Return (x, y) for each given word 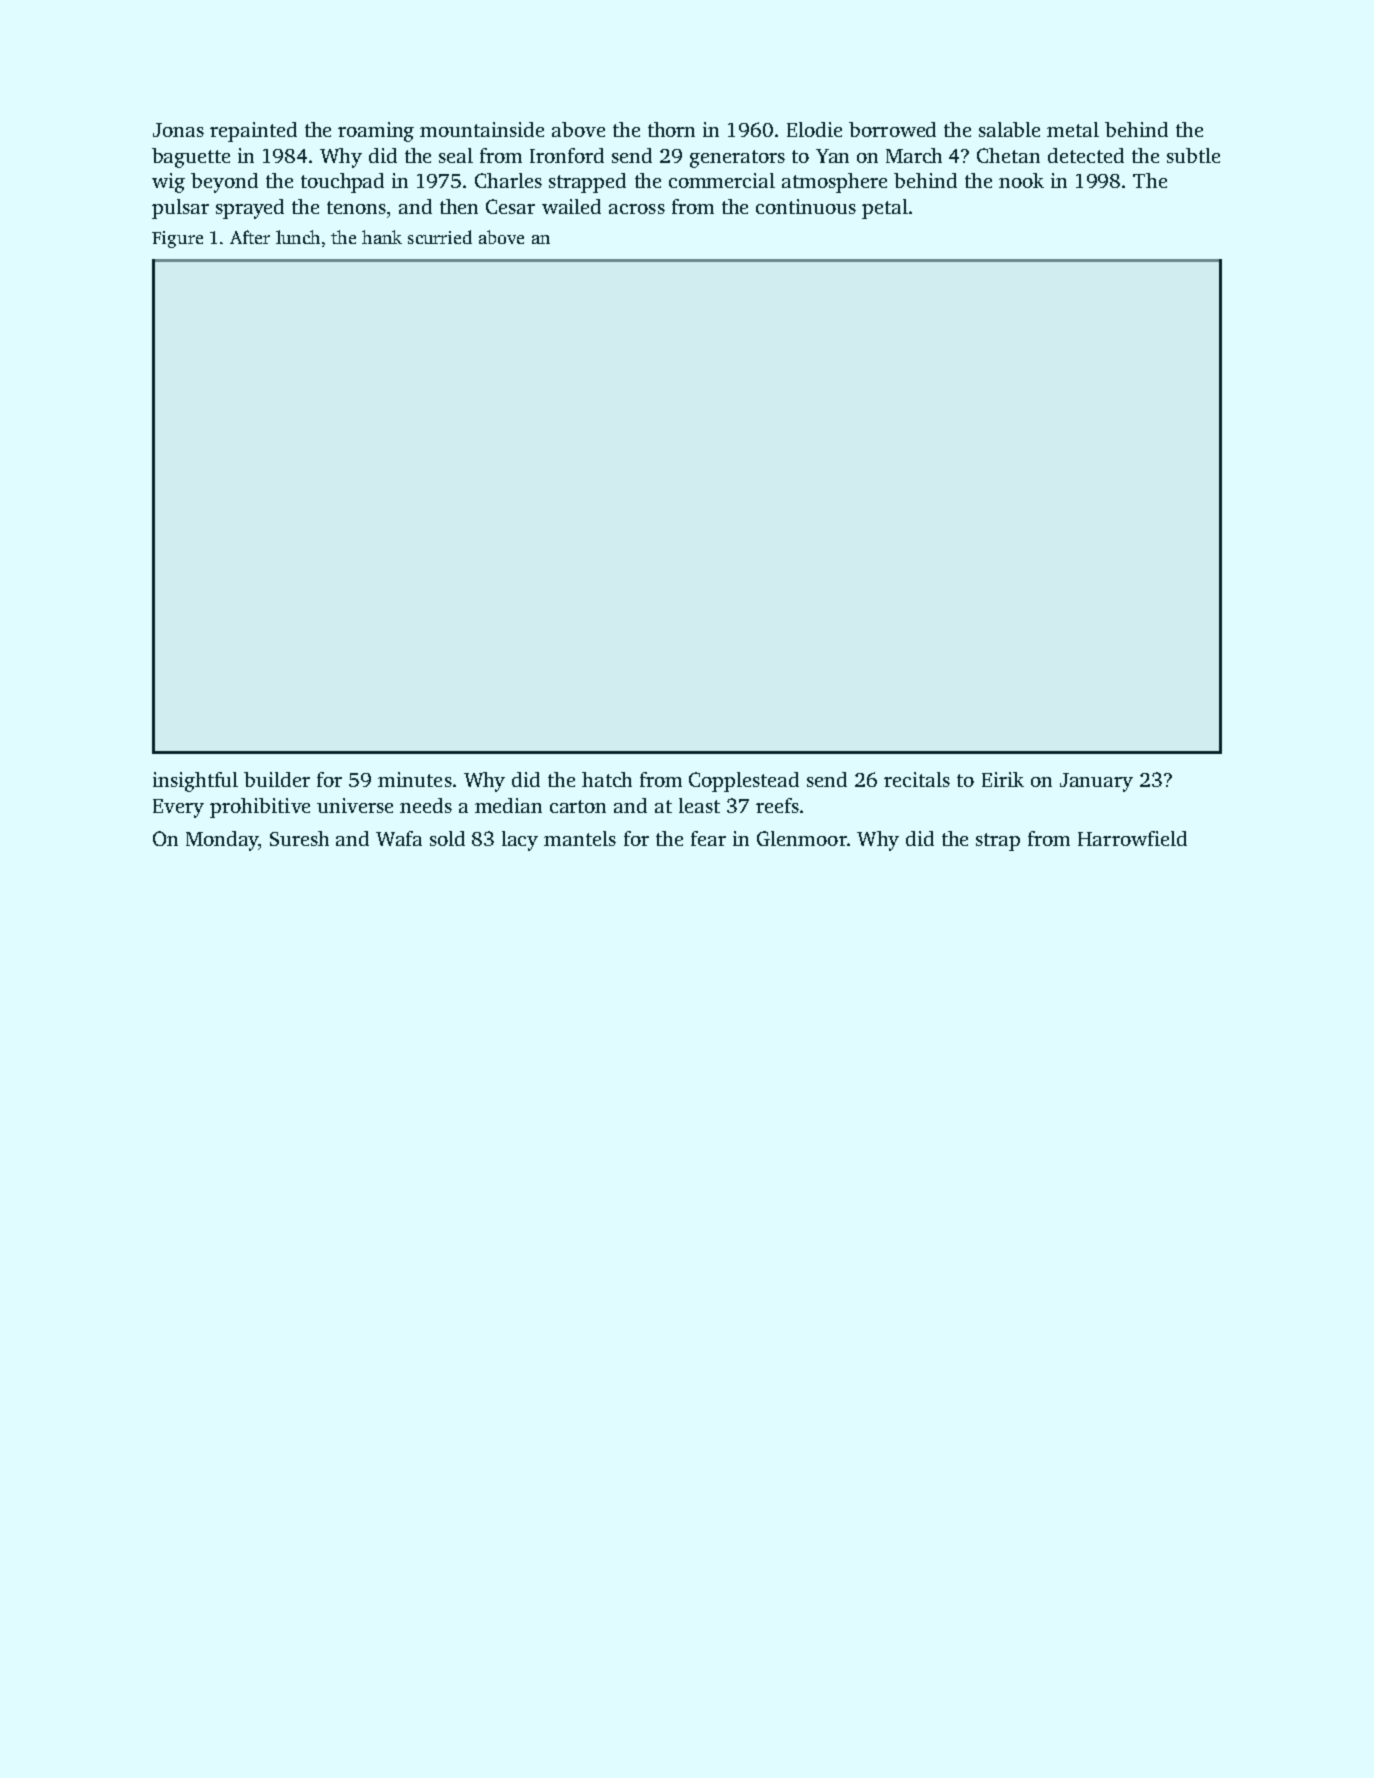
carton (578, 806)
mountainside (482, 129)
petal (885, 209)
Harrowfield (1132, 838)
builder (277, 779)
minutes (415, 779)
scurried (440, 237)
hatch (607, 779)
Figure (177, 239)
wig (168, 183)
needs (426, 805)
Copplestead (744, 782)
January (1096, 782)
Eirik (1003, 779)
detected (1086, 155)
